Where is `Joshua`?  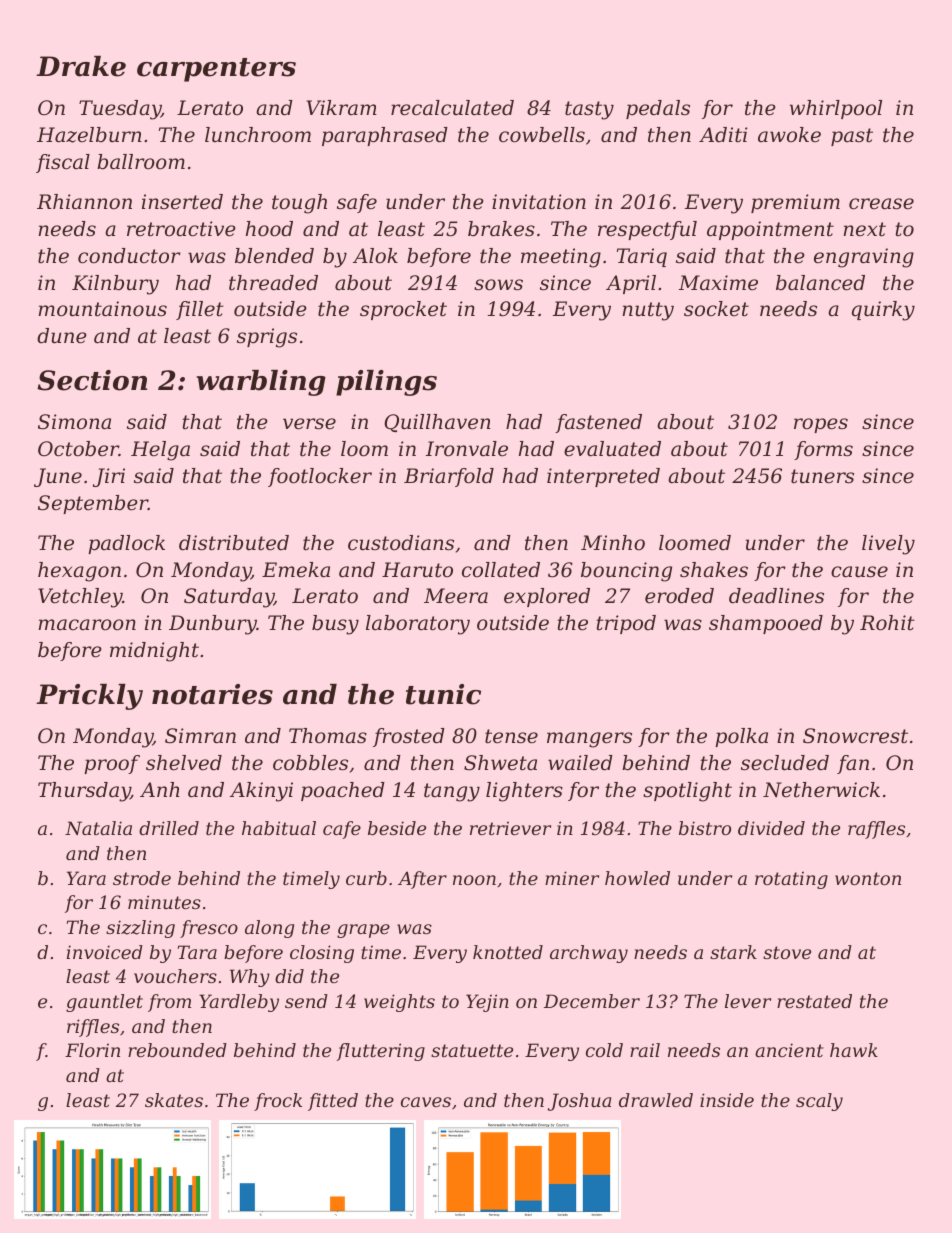 Joshua is located at coordinates (579, 1102).
